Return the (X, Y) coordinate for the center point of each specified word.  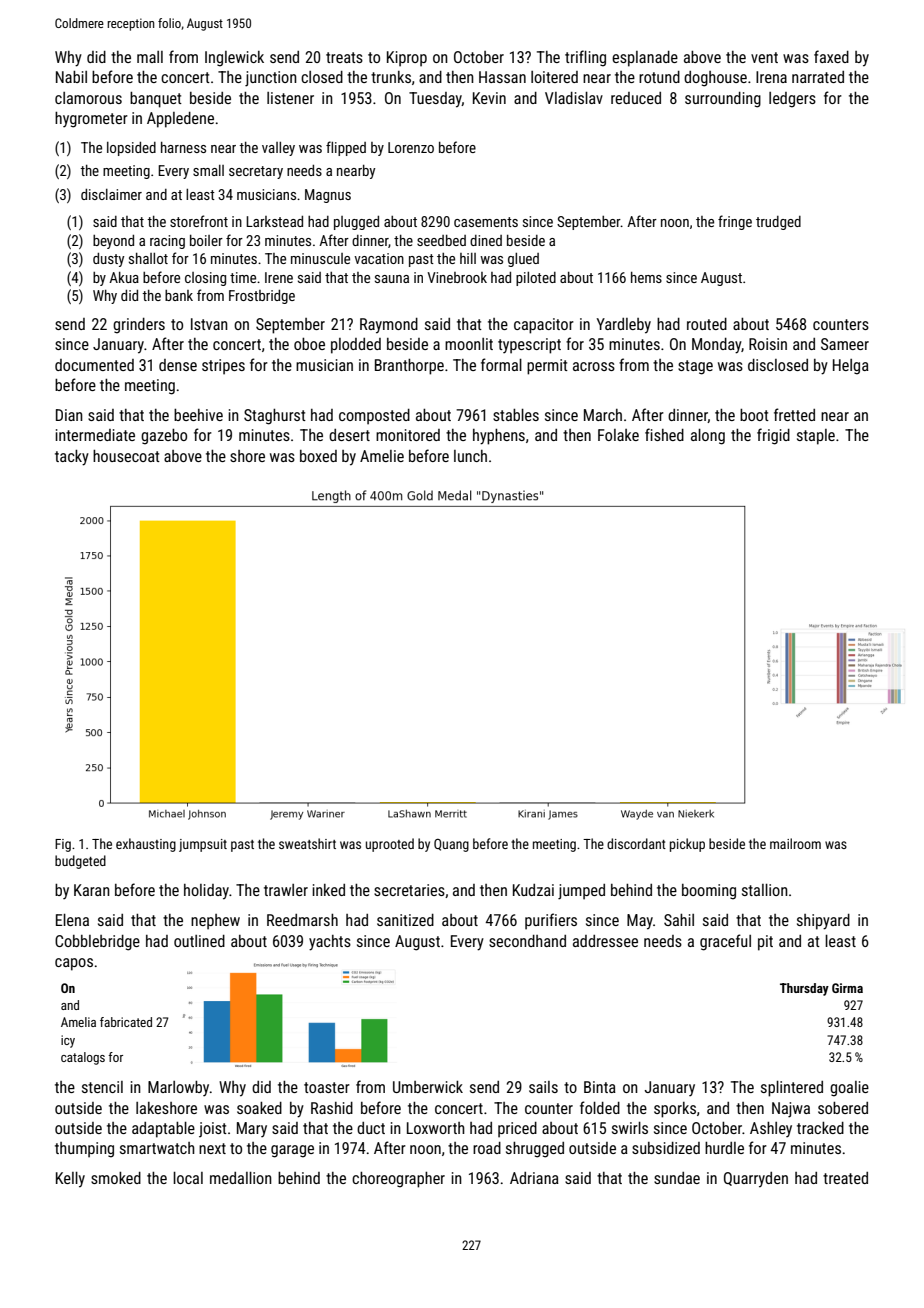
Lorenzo (411, 147)
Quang (451, 845)
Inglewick (234, 59)
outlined (199, 941)
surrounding (723, 100)
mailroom (795, 843)
